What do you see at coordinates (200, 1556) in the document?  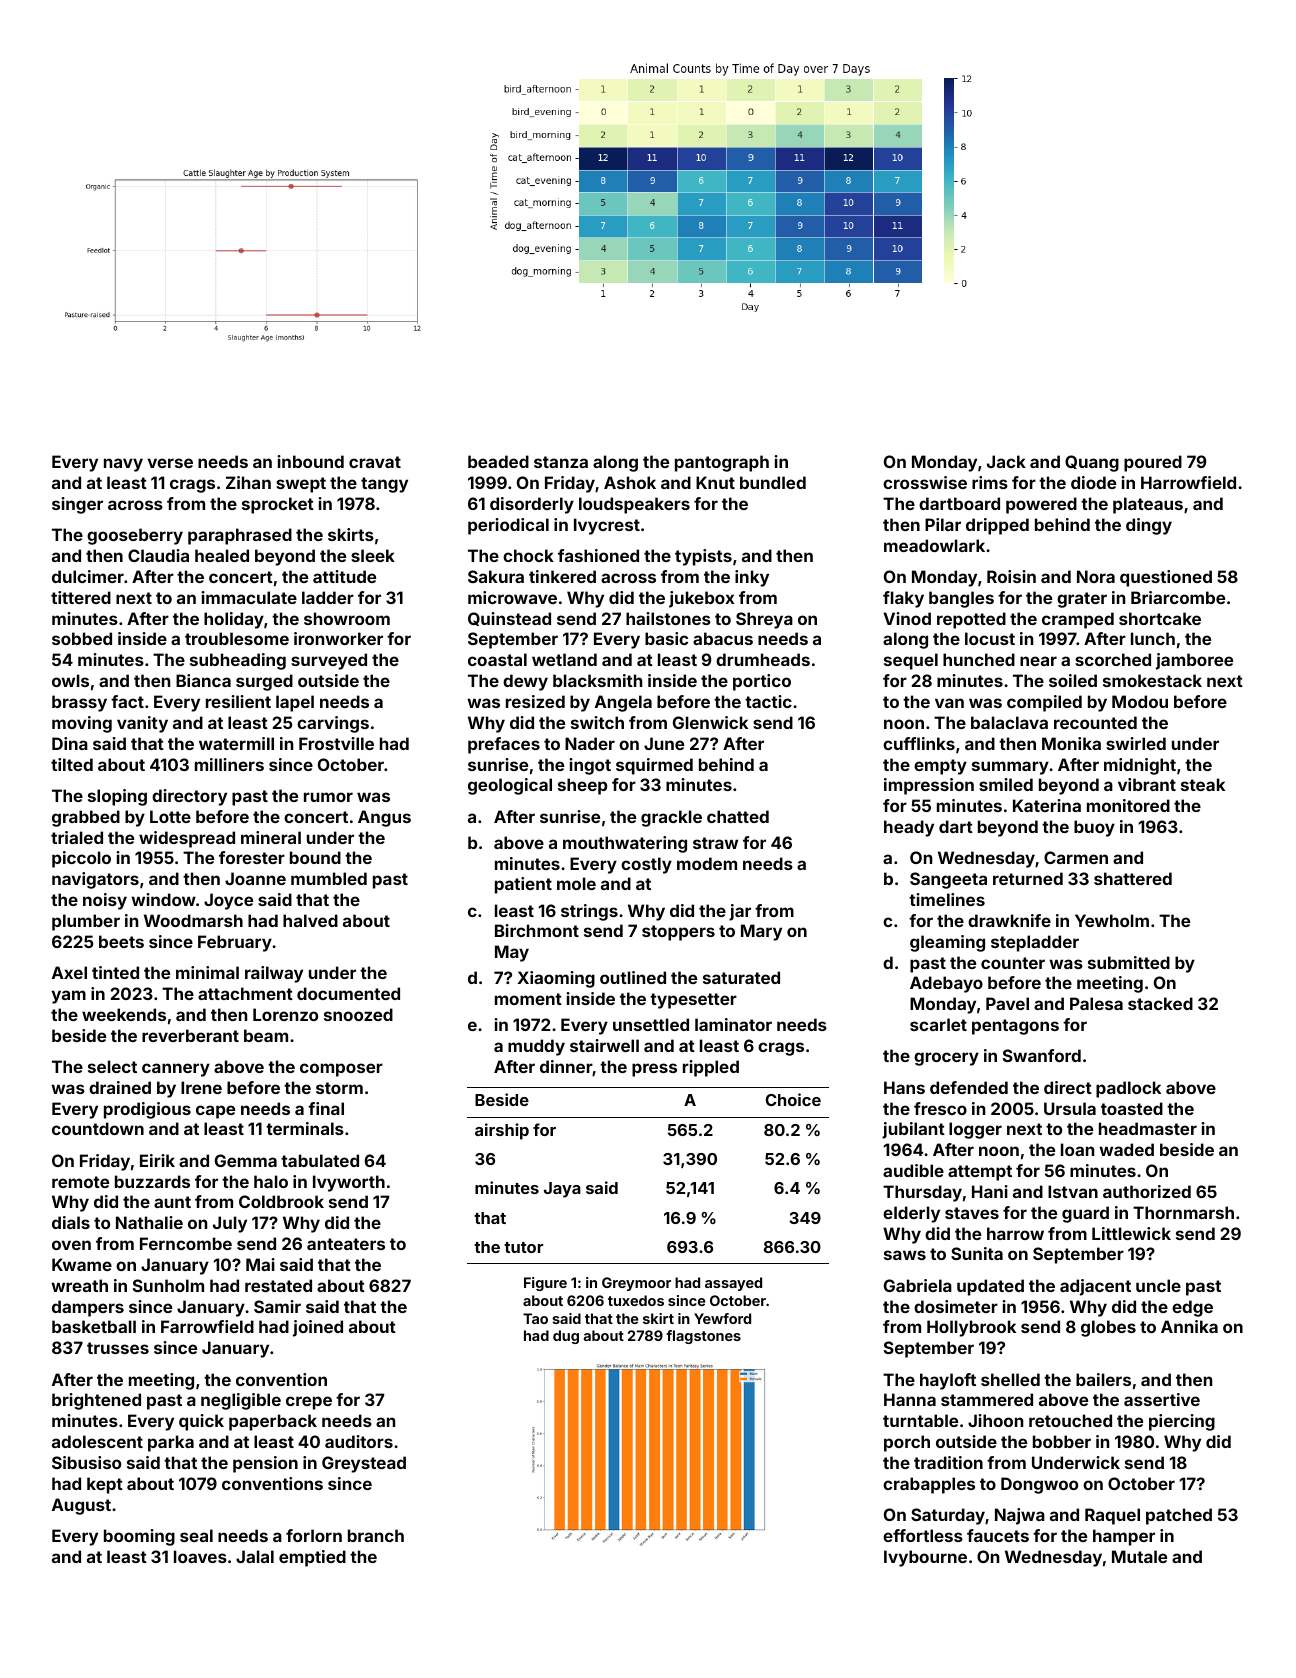 I see `loaves` at bounding box center [200, 1556].
